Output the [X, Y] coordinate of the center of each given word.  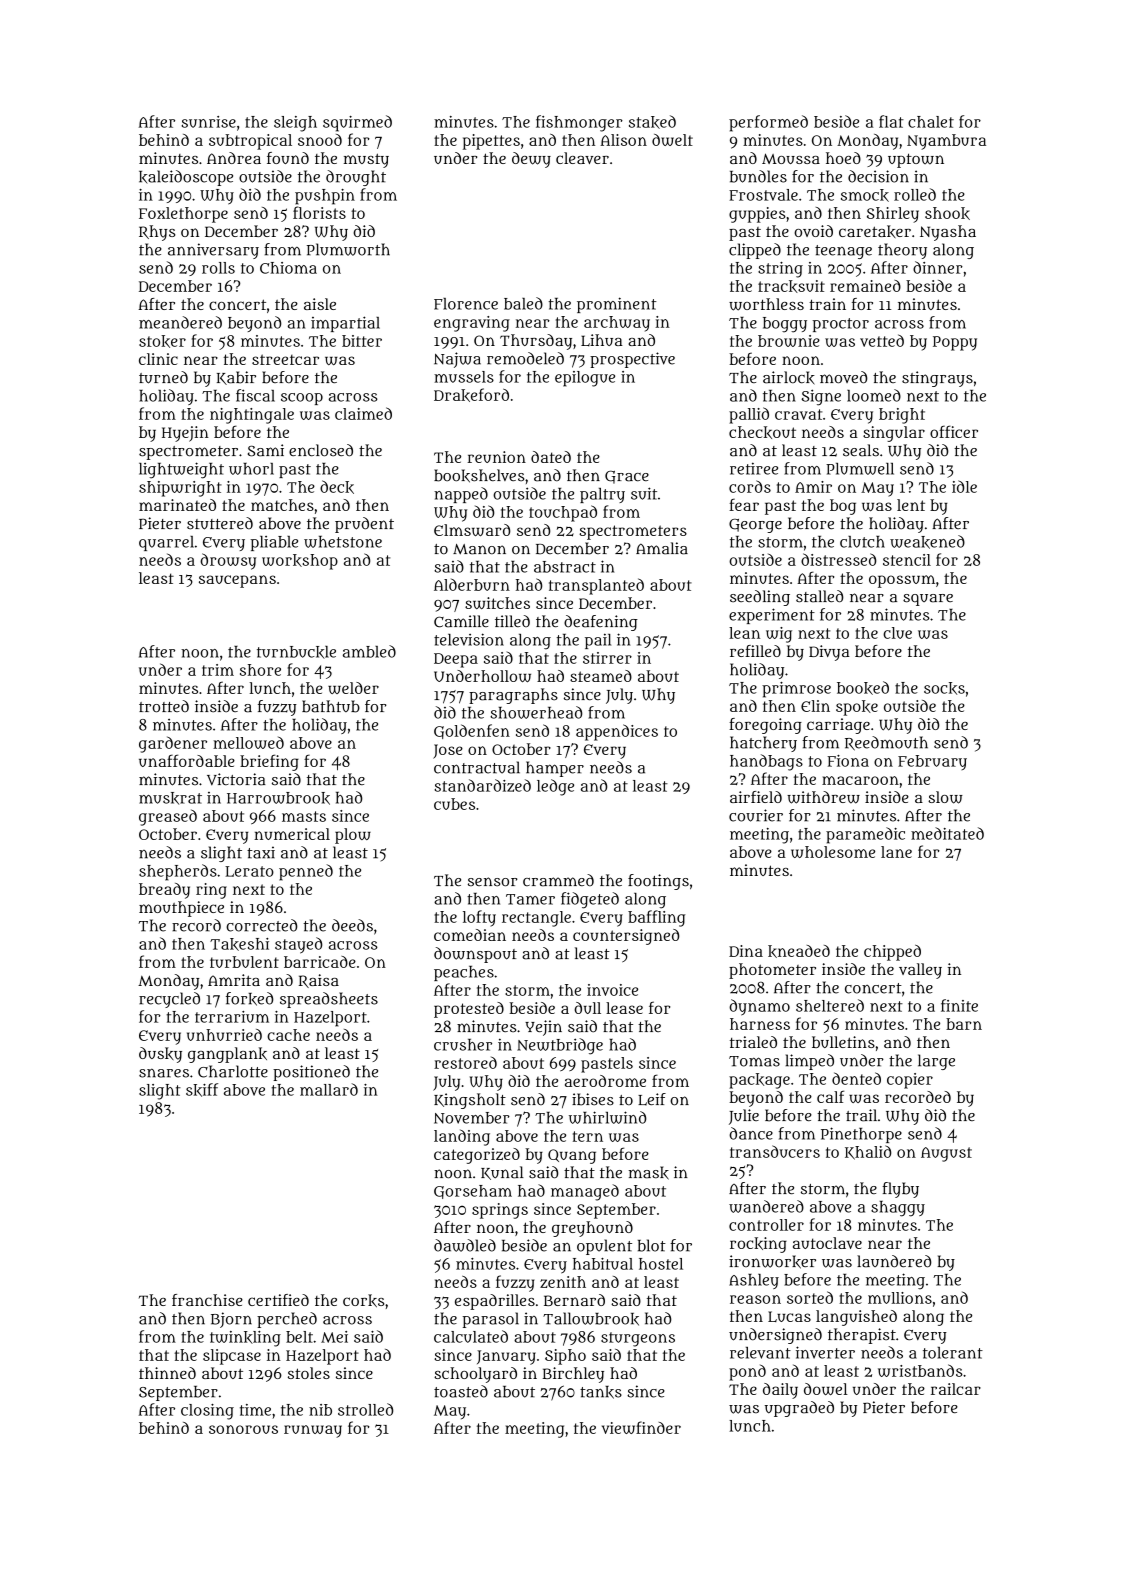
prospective [632, 360]
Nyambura [946, 142]
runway [313, 1431]
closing [207, 1412]
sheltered [830, 1005]
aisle [320, 304]
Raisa [319, 981]
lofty [479, 918]
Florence [466, 304]
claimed [363, 413]
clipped [755, 251]
